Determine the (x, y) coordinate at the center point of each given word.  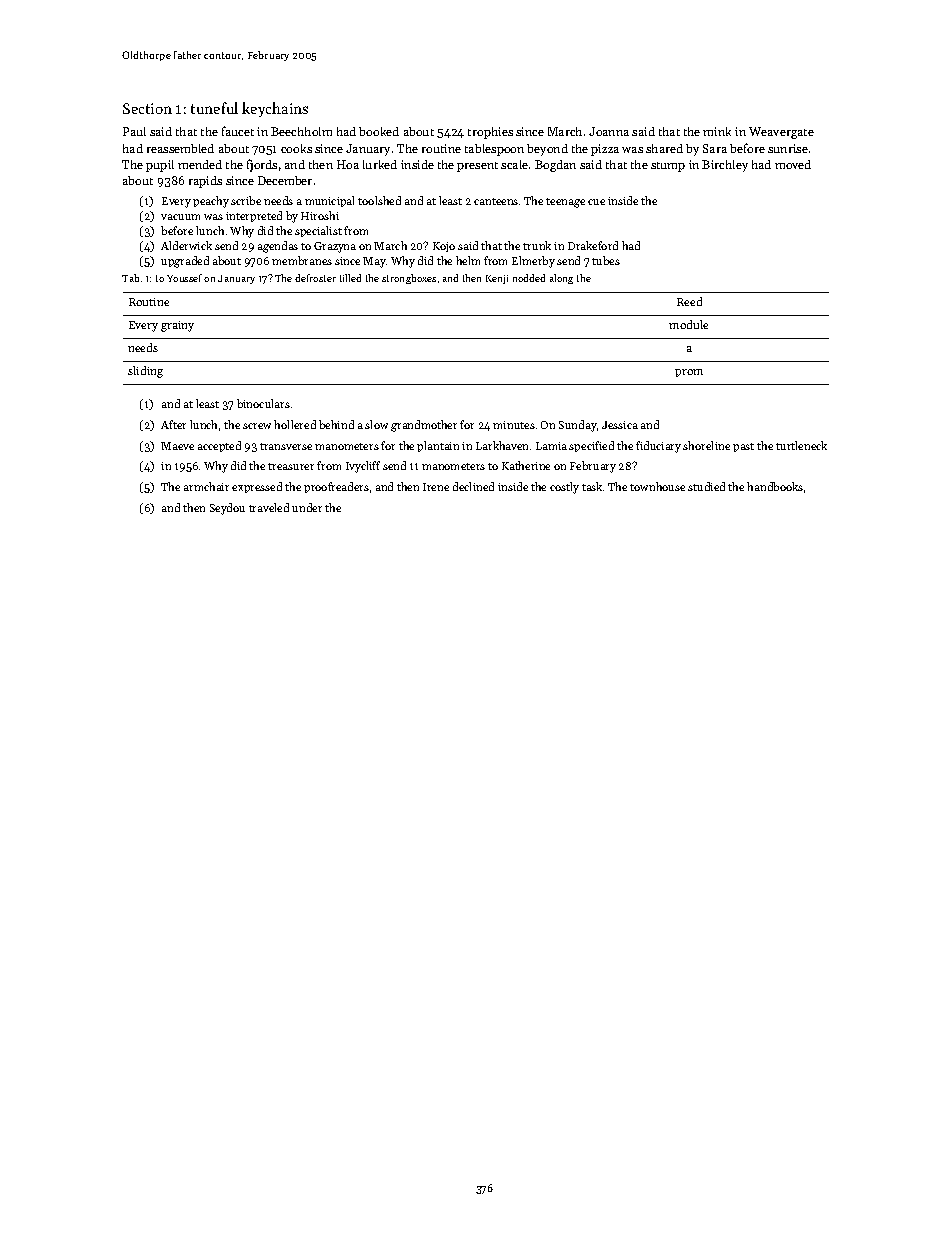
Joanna (609, 131)
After (173, 424)
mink (717, 131)
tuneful (214, 108)
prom (689, 373)
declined (473, 486)
